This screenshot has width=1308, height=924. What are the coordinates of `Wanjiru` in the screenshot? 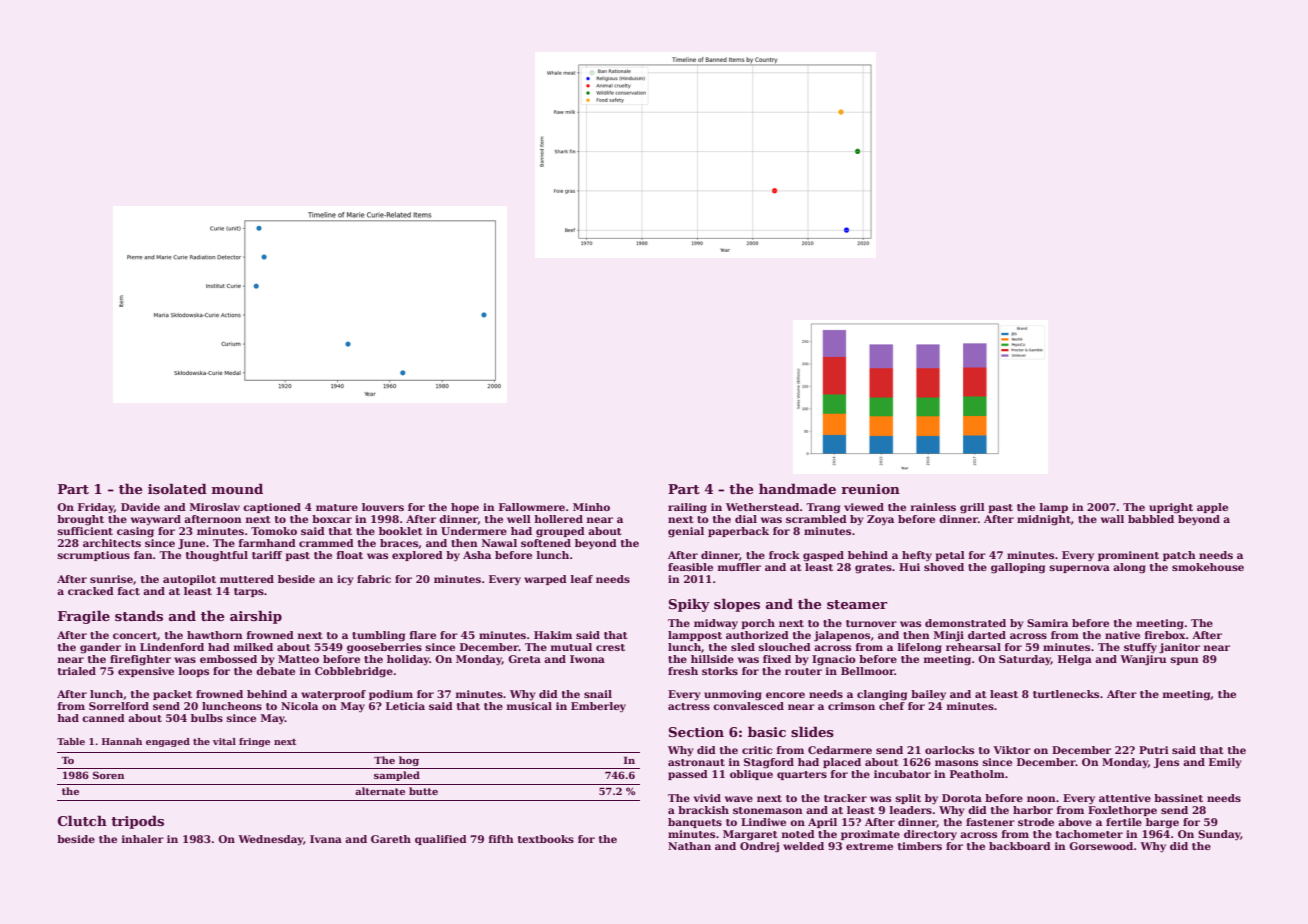 It's located at (1143, 660).
